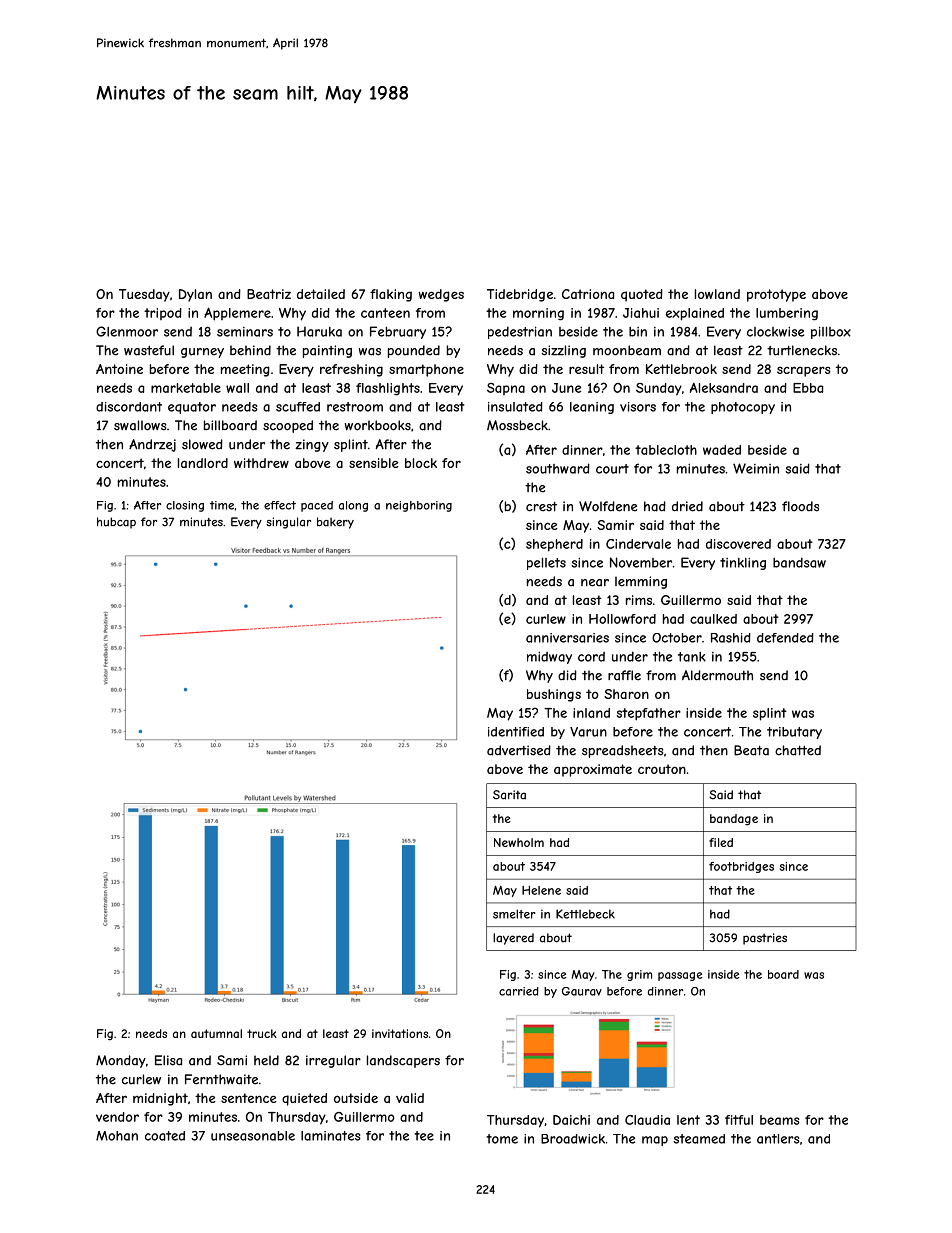  Describe the element at coordinates (520, 295) in the screenshot. I see `Tidebridge` at that location.
